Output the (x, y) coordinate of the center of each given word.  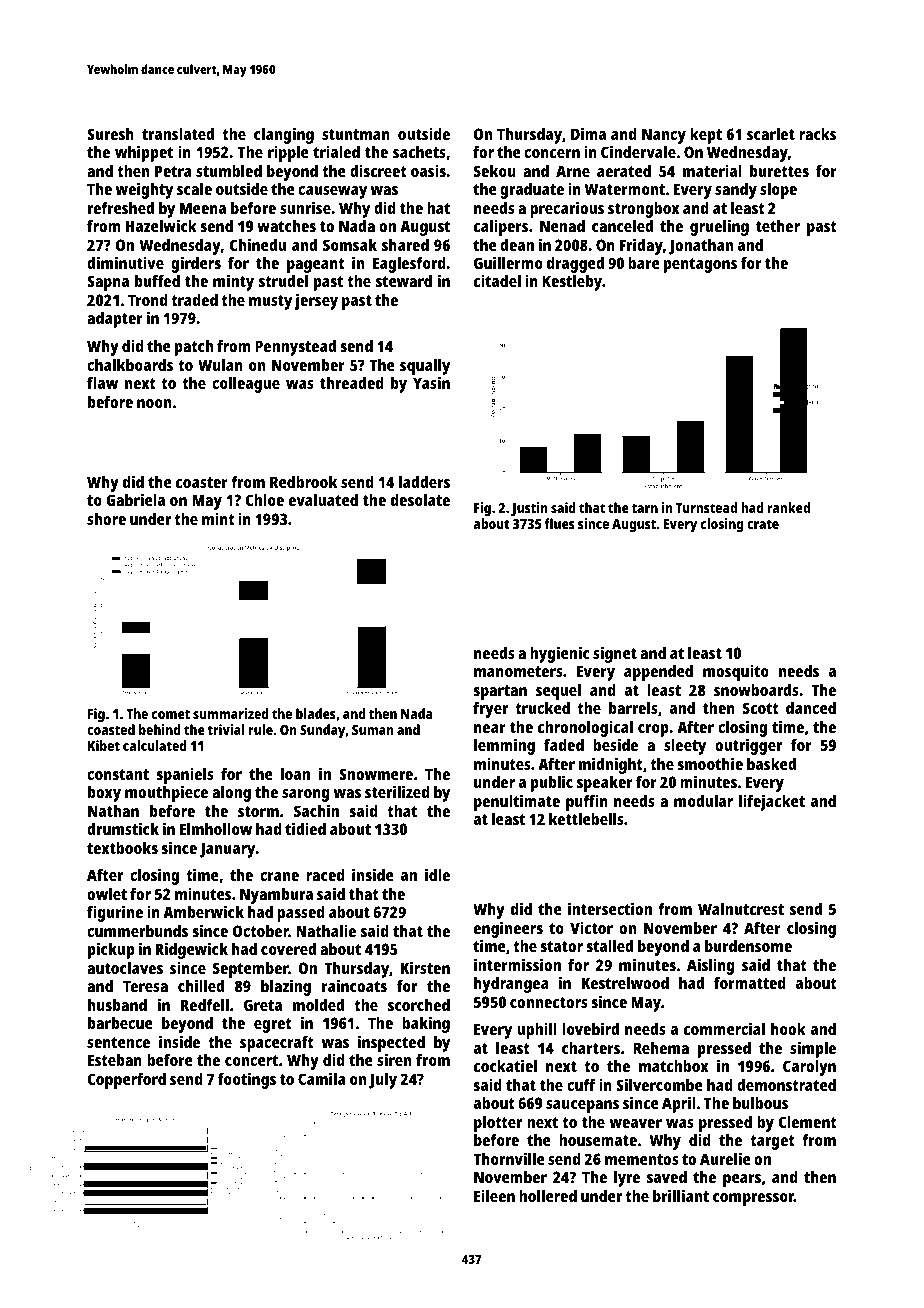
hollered (548, 1196)
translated (178, 134)
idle (437, 874)
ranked (788, 507)
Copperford (126, 1081)
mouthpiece (166, 793)
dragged (575, 265)
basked (771, 764)
